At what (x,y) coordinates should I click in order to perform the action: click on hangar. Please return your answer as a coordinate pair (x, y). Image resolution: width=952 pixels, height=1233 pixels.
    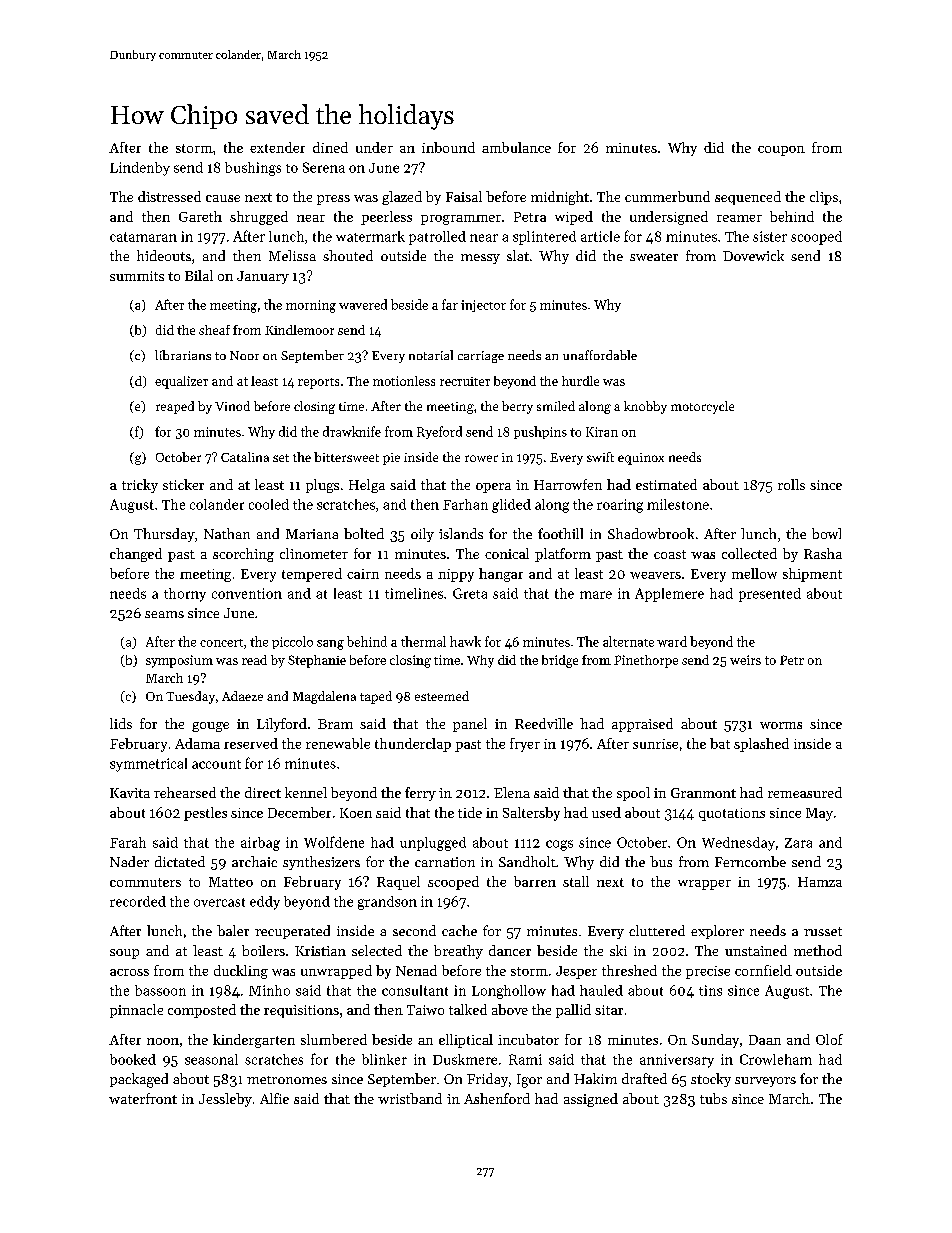
    Looking at the image, I should click on (501, 575).
